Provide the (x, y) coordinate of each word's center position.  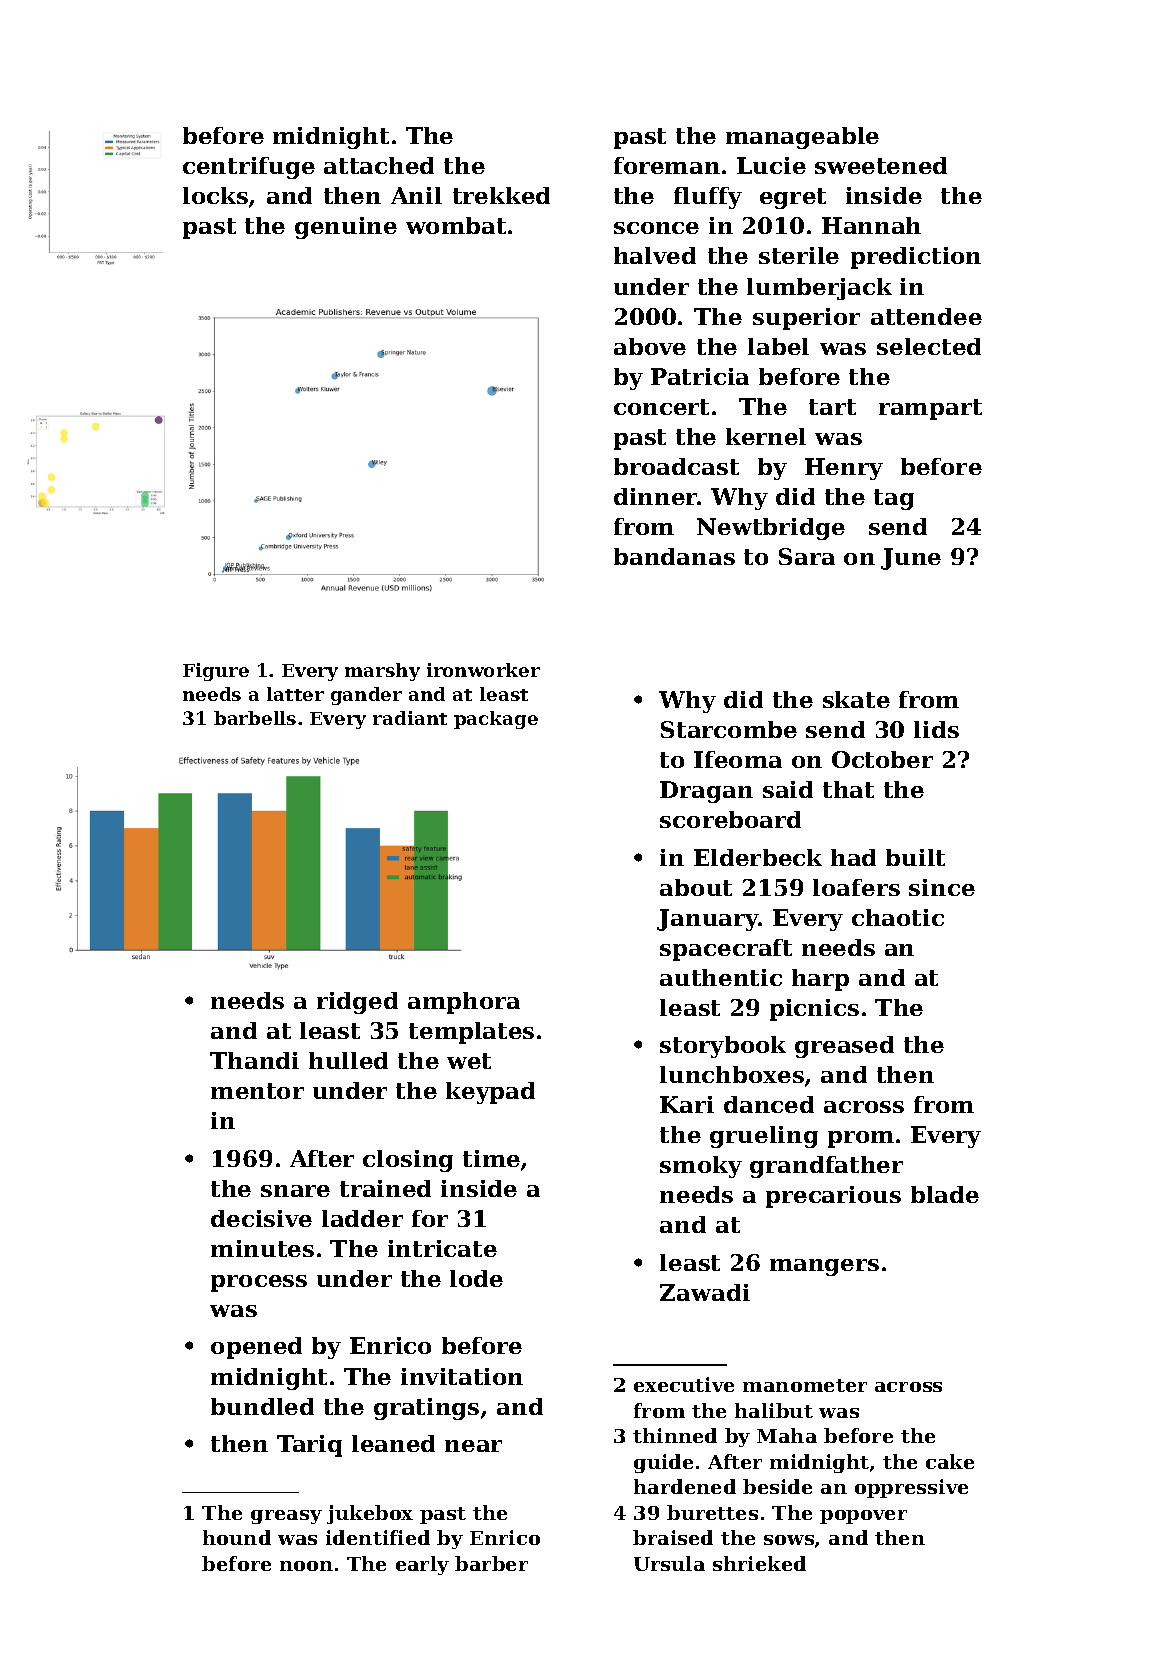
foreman (667, 165)
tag (894, 499)
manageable (802, 138)
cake (950, 1461)
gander (366, 696)
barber (491, 1563)
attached (379, 165)
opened (256, 1348)
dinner (656, 496)
